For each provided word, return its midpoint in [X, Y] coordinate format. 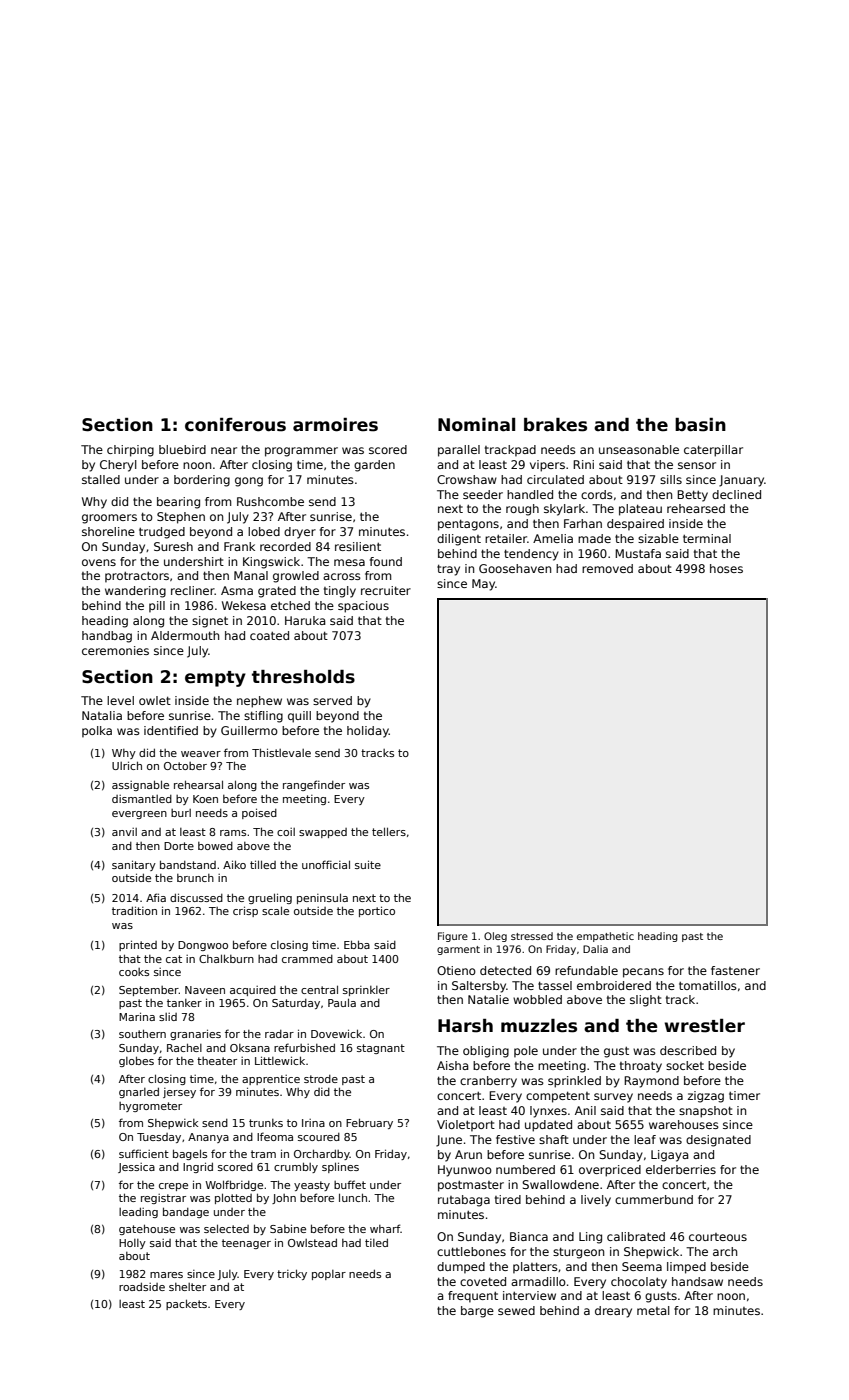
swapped [323, 833]
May [483, 585]
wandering [135, 592]
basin [700, 425]
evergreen [139, 815]
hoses [726, 568]
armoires [335, 425]
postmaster [471, 1186]
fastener [735, 970]
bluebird [182, 449]
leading [138, 1212]
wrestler [704, 1026]
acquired [253, 991]
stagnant [381, 1049]
